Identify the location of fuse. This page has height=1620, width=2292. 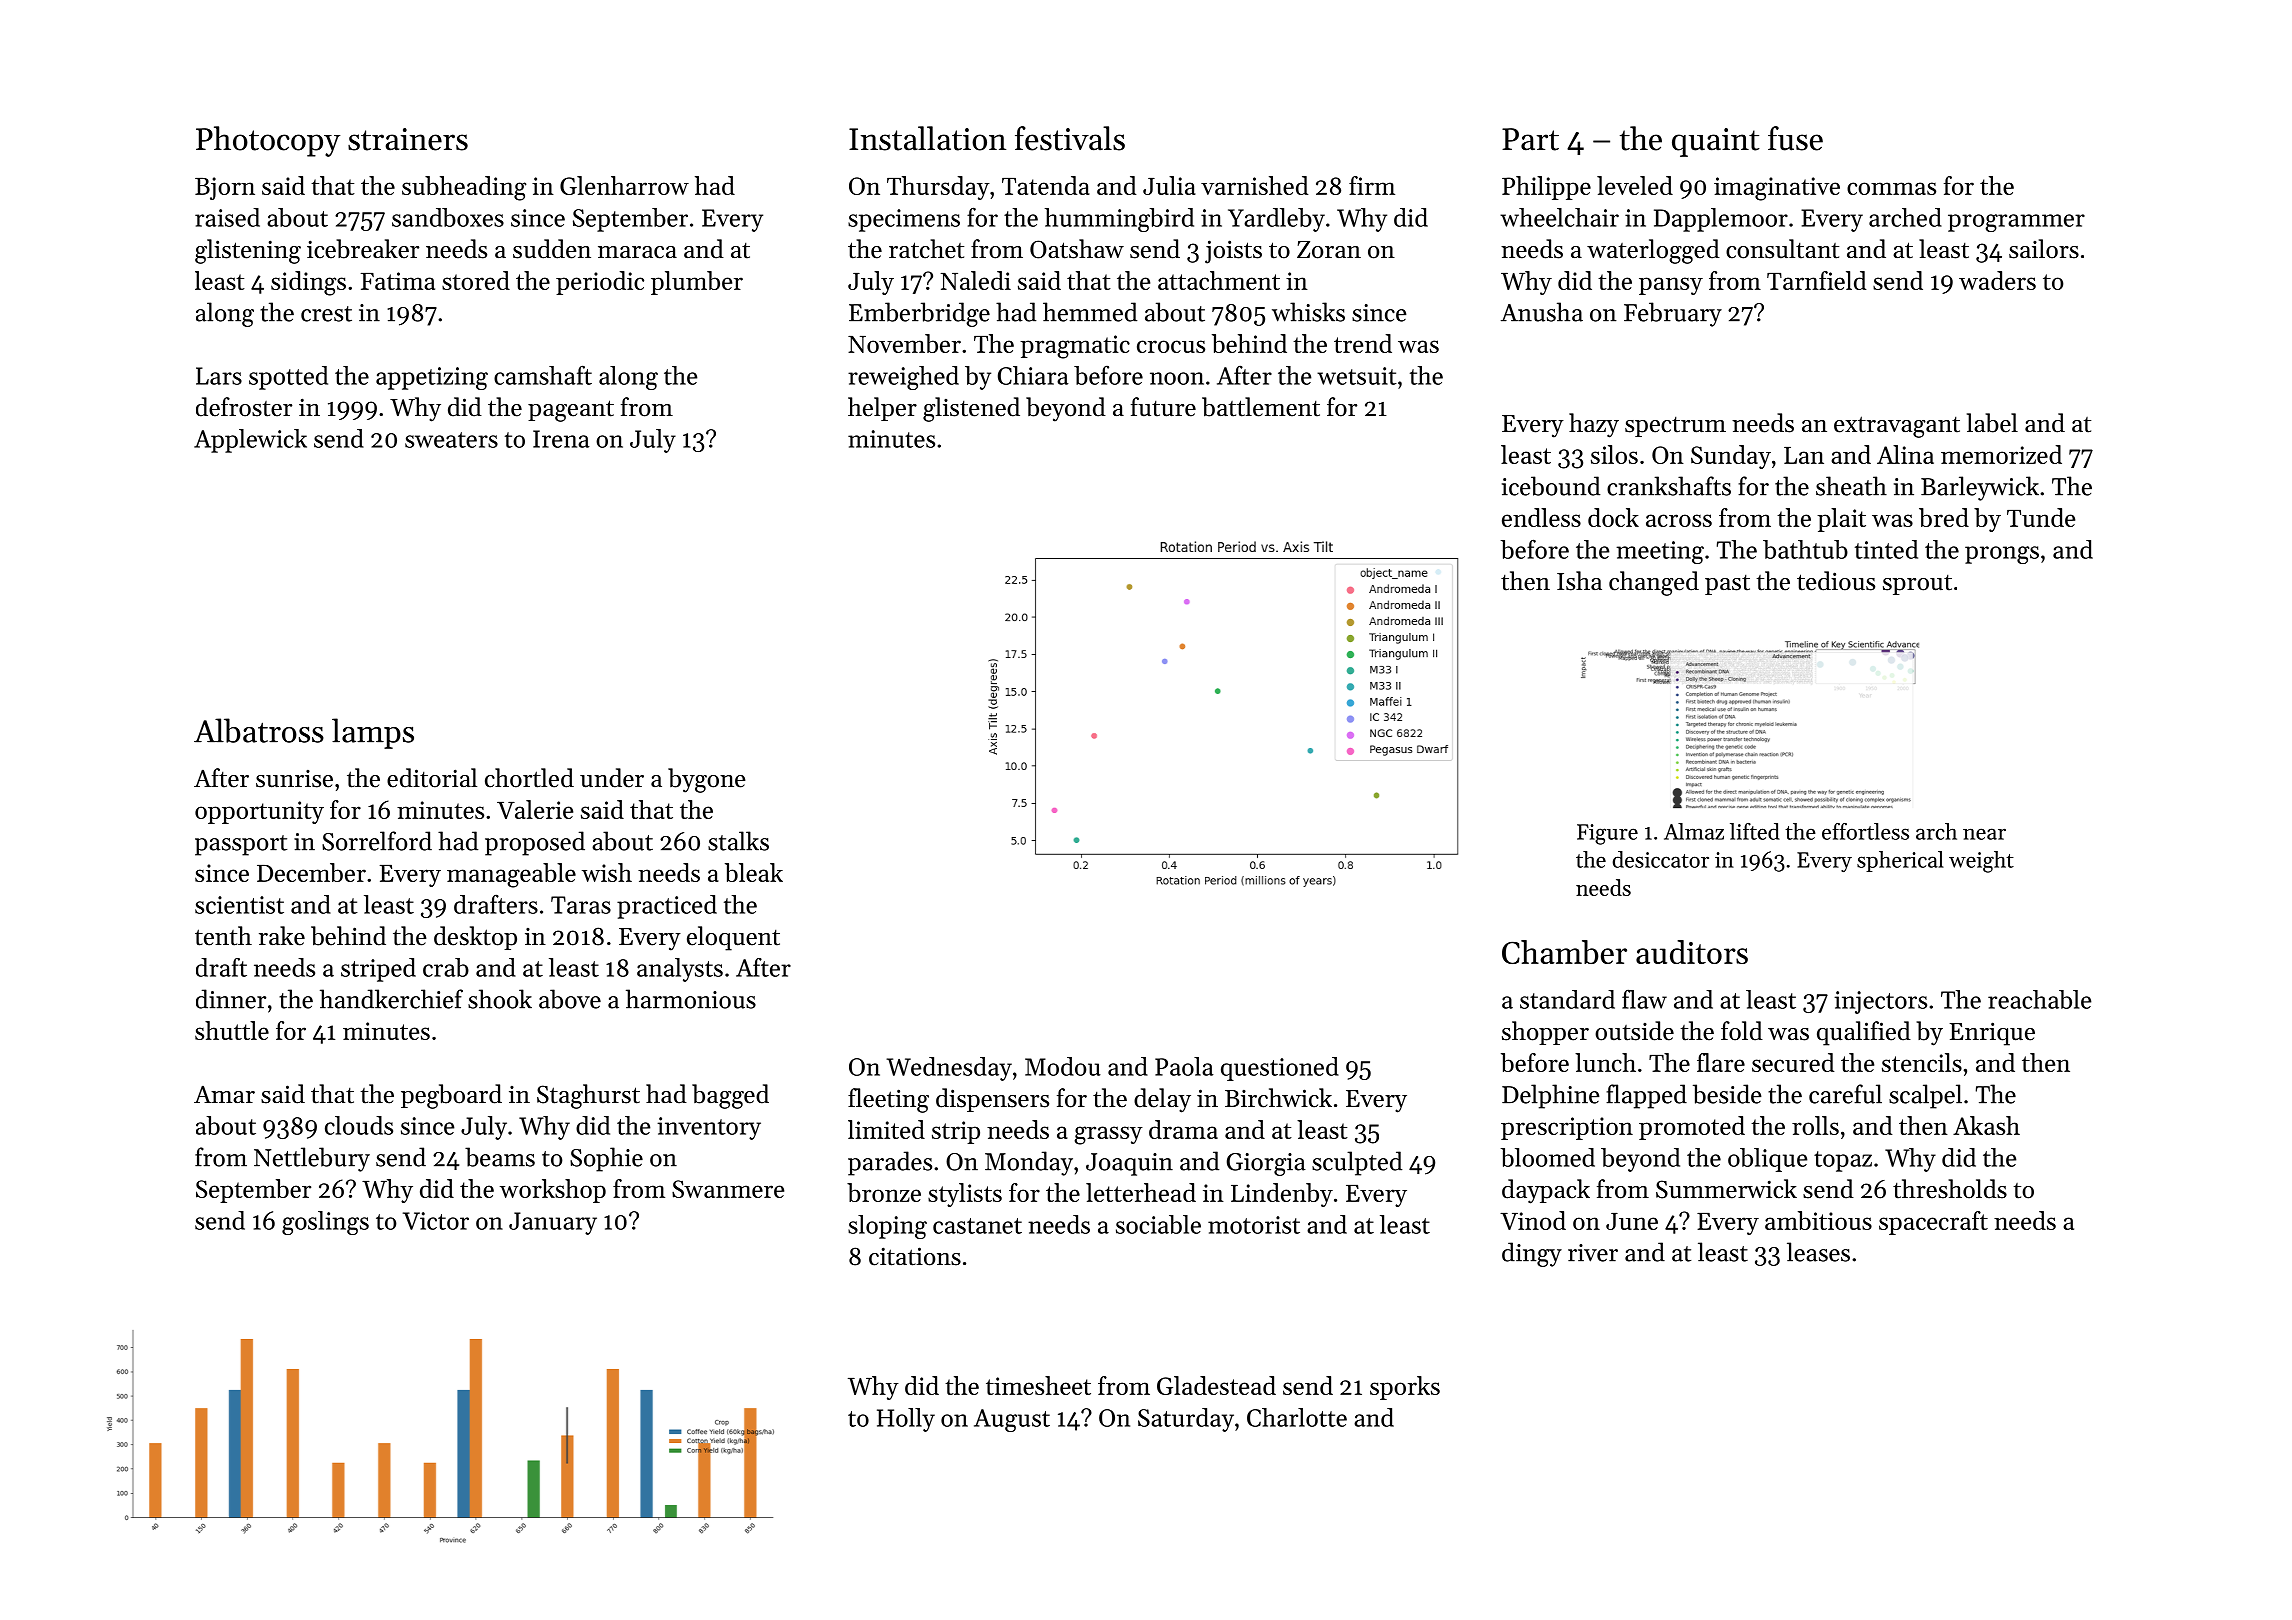
(1795, 138).
